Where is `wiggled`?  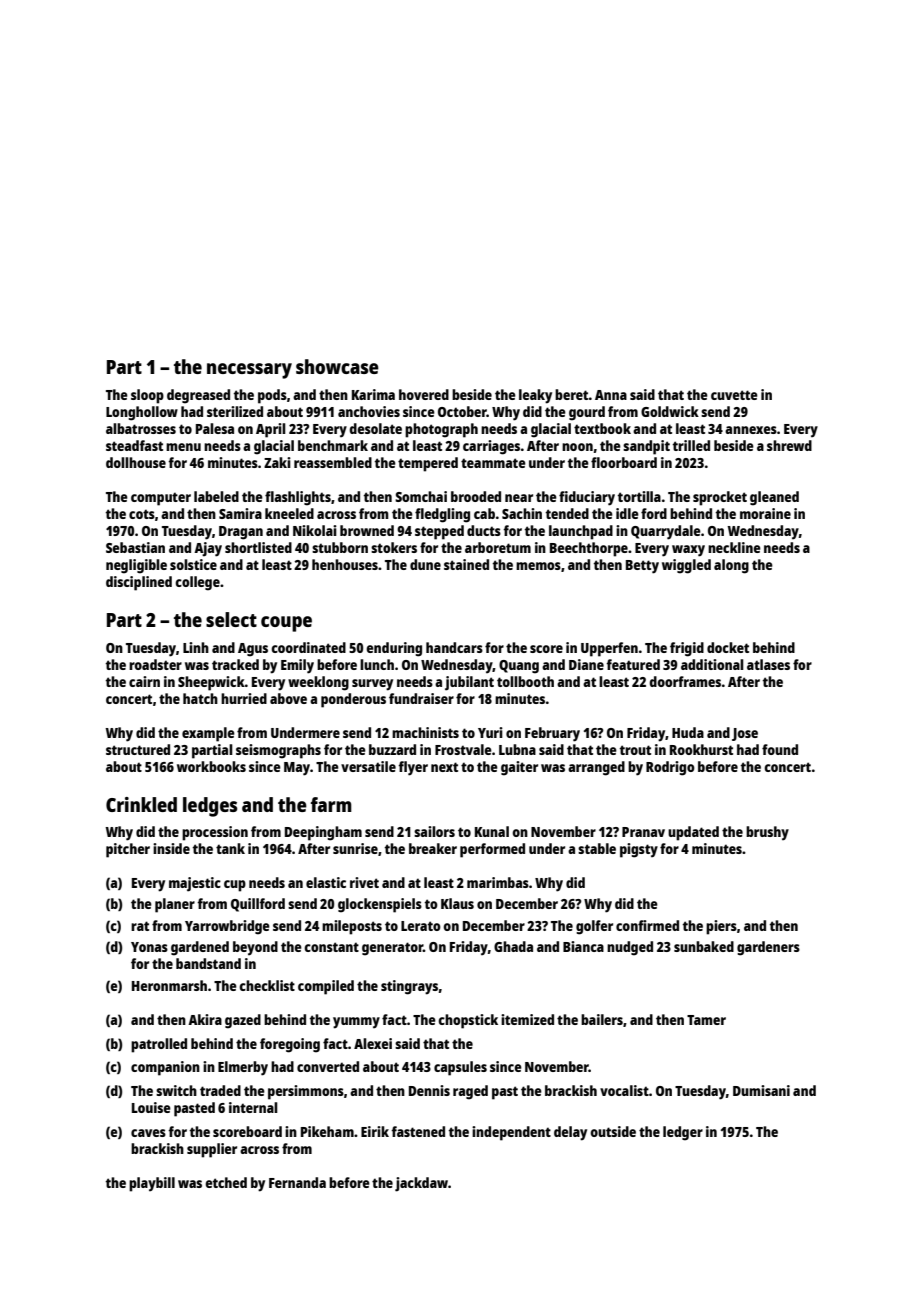
wiggled is located at coordinates (686, 566).
